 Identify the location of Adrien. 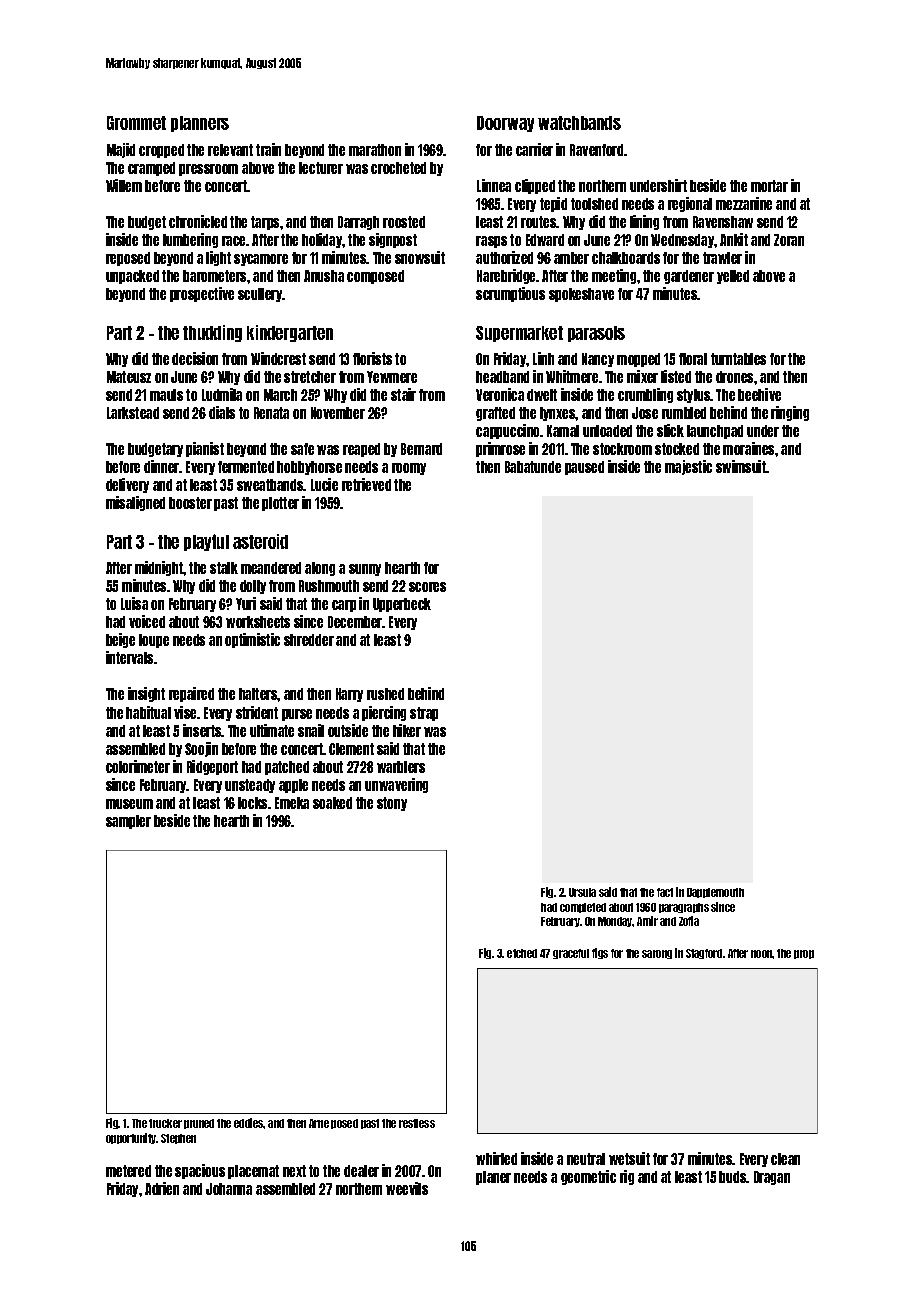
(162, 1188).
